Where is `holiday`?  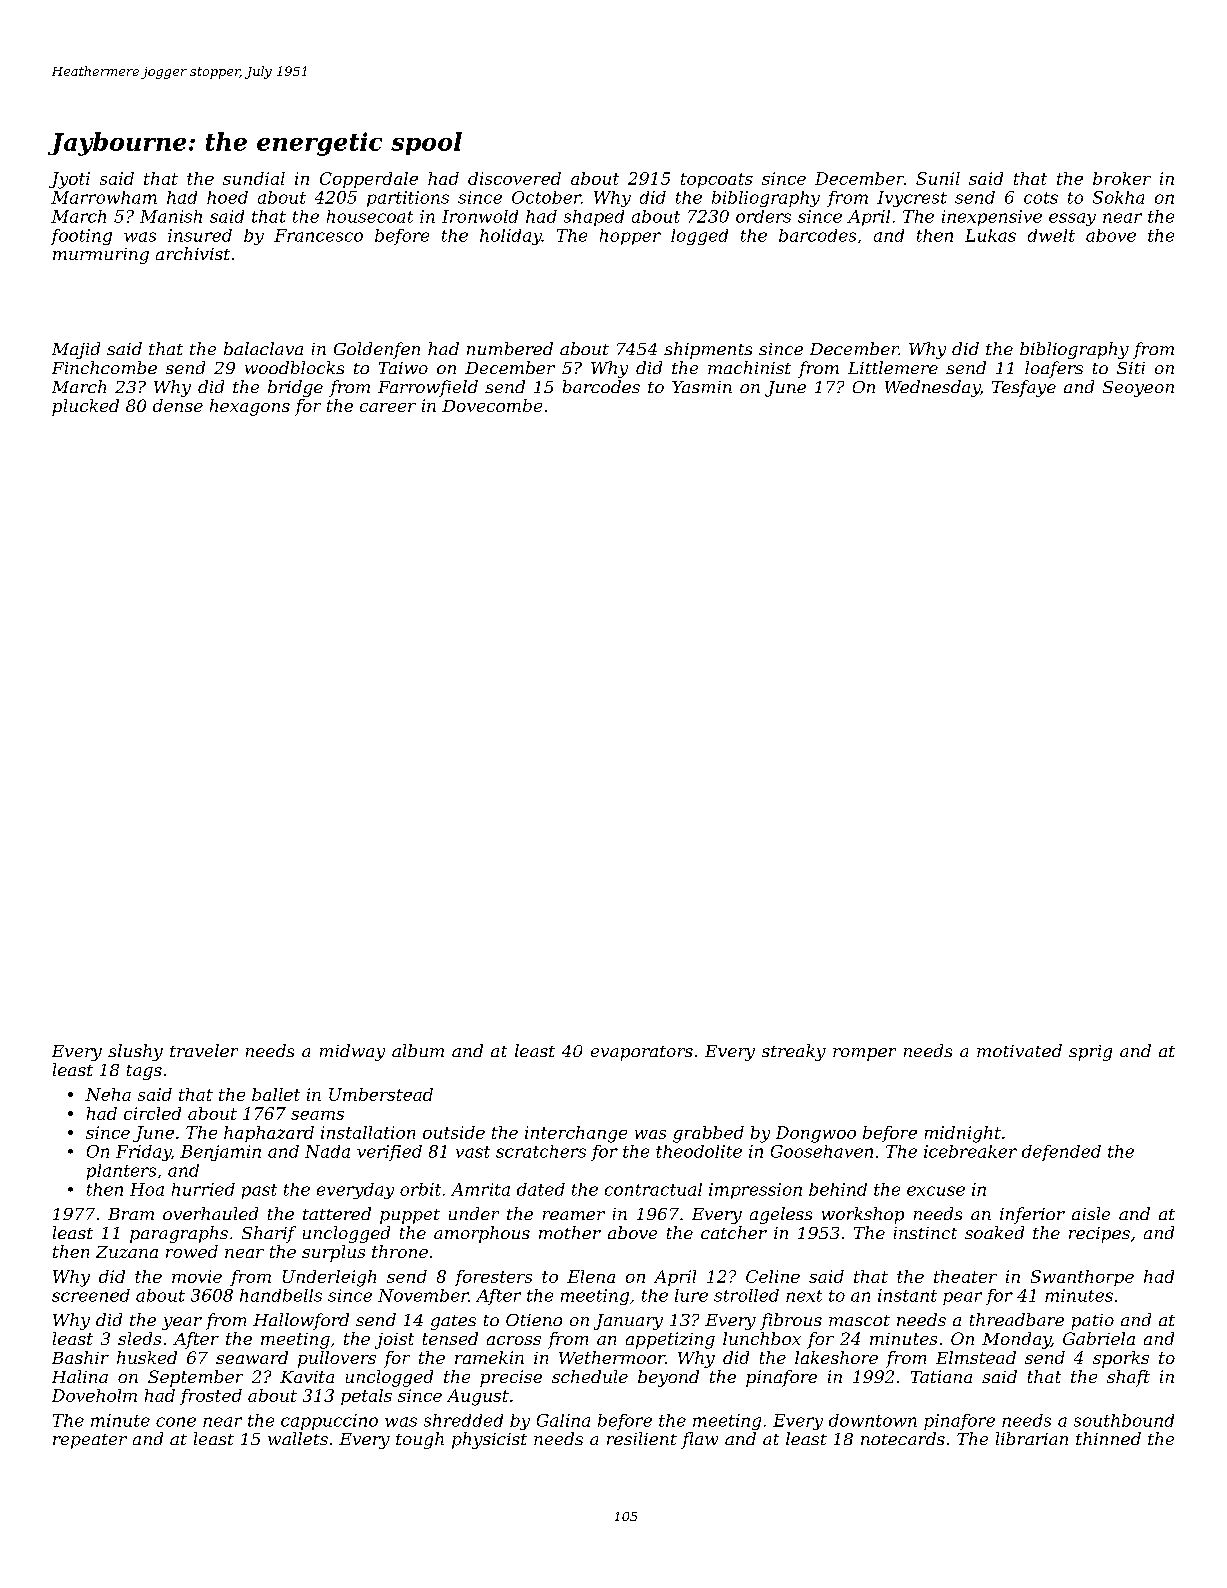
holiday is located at coordinates (511, 237).
